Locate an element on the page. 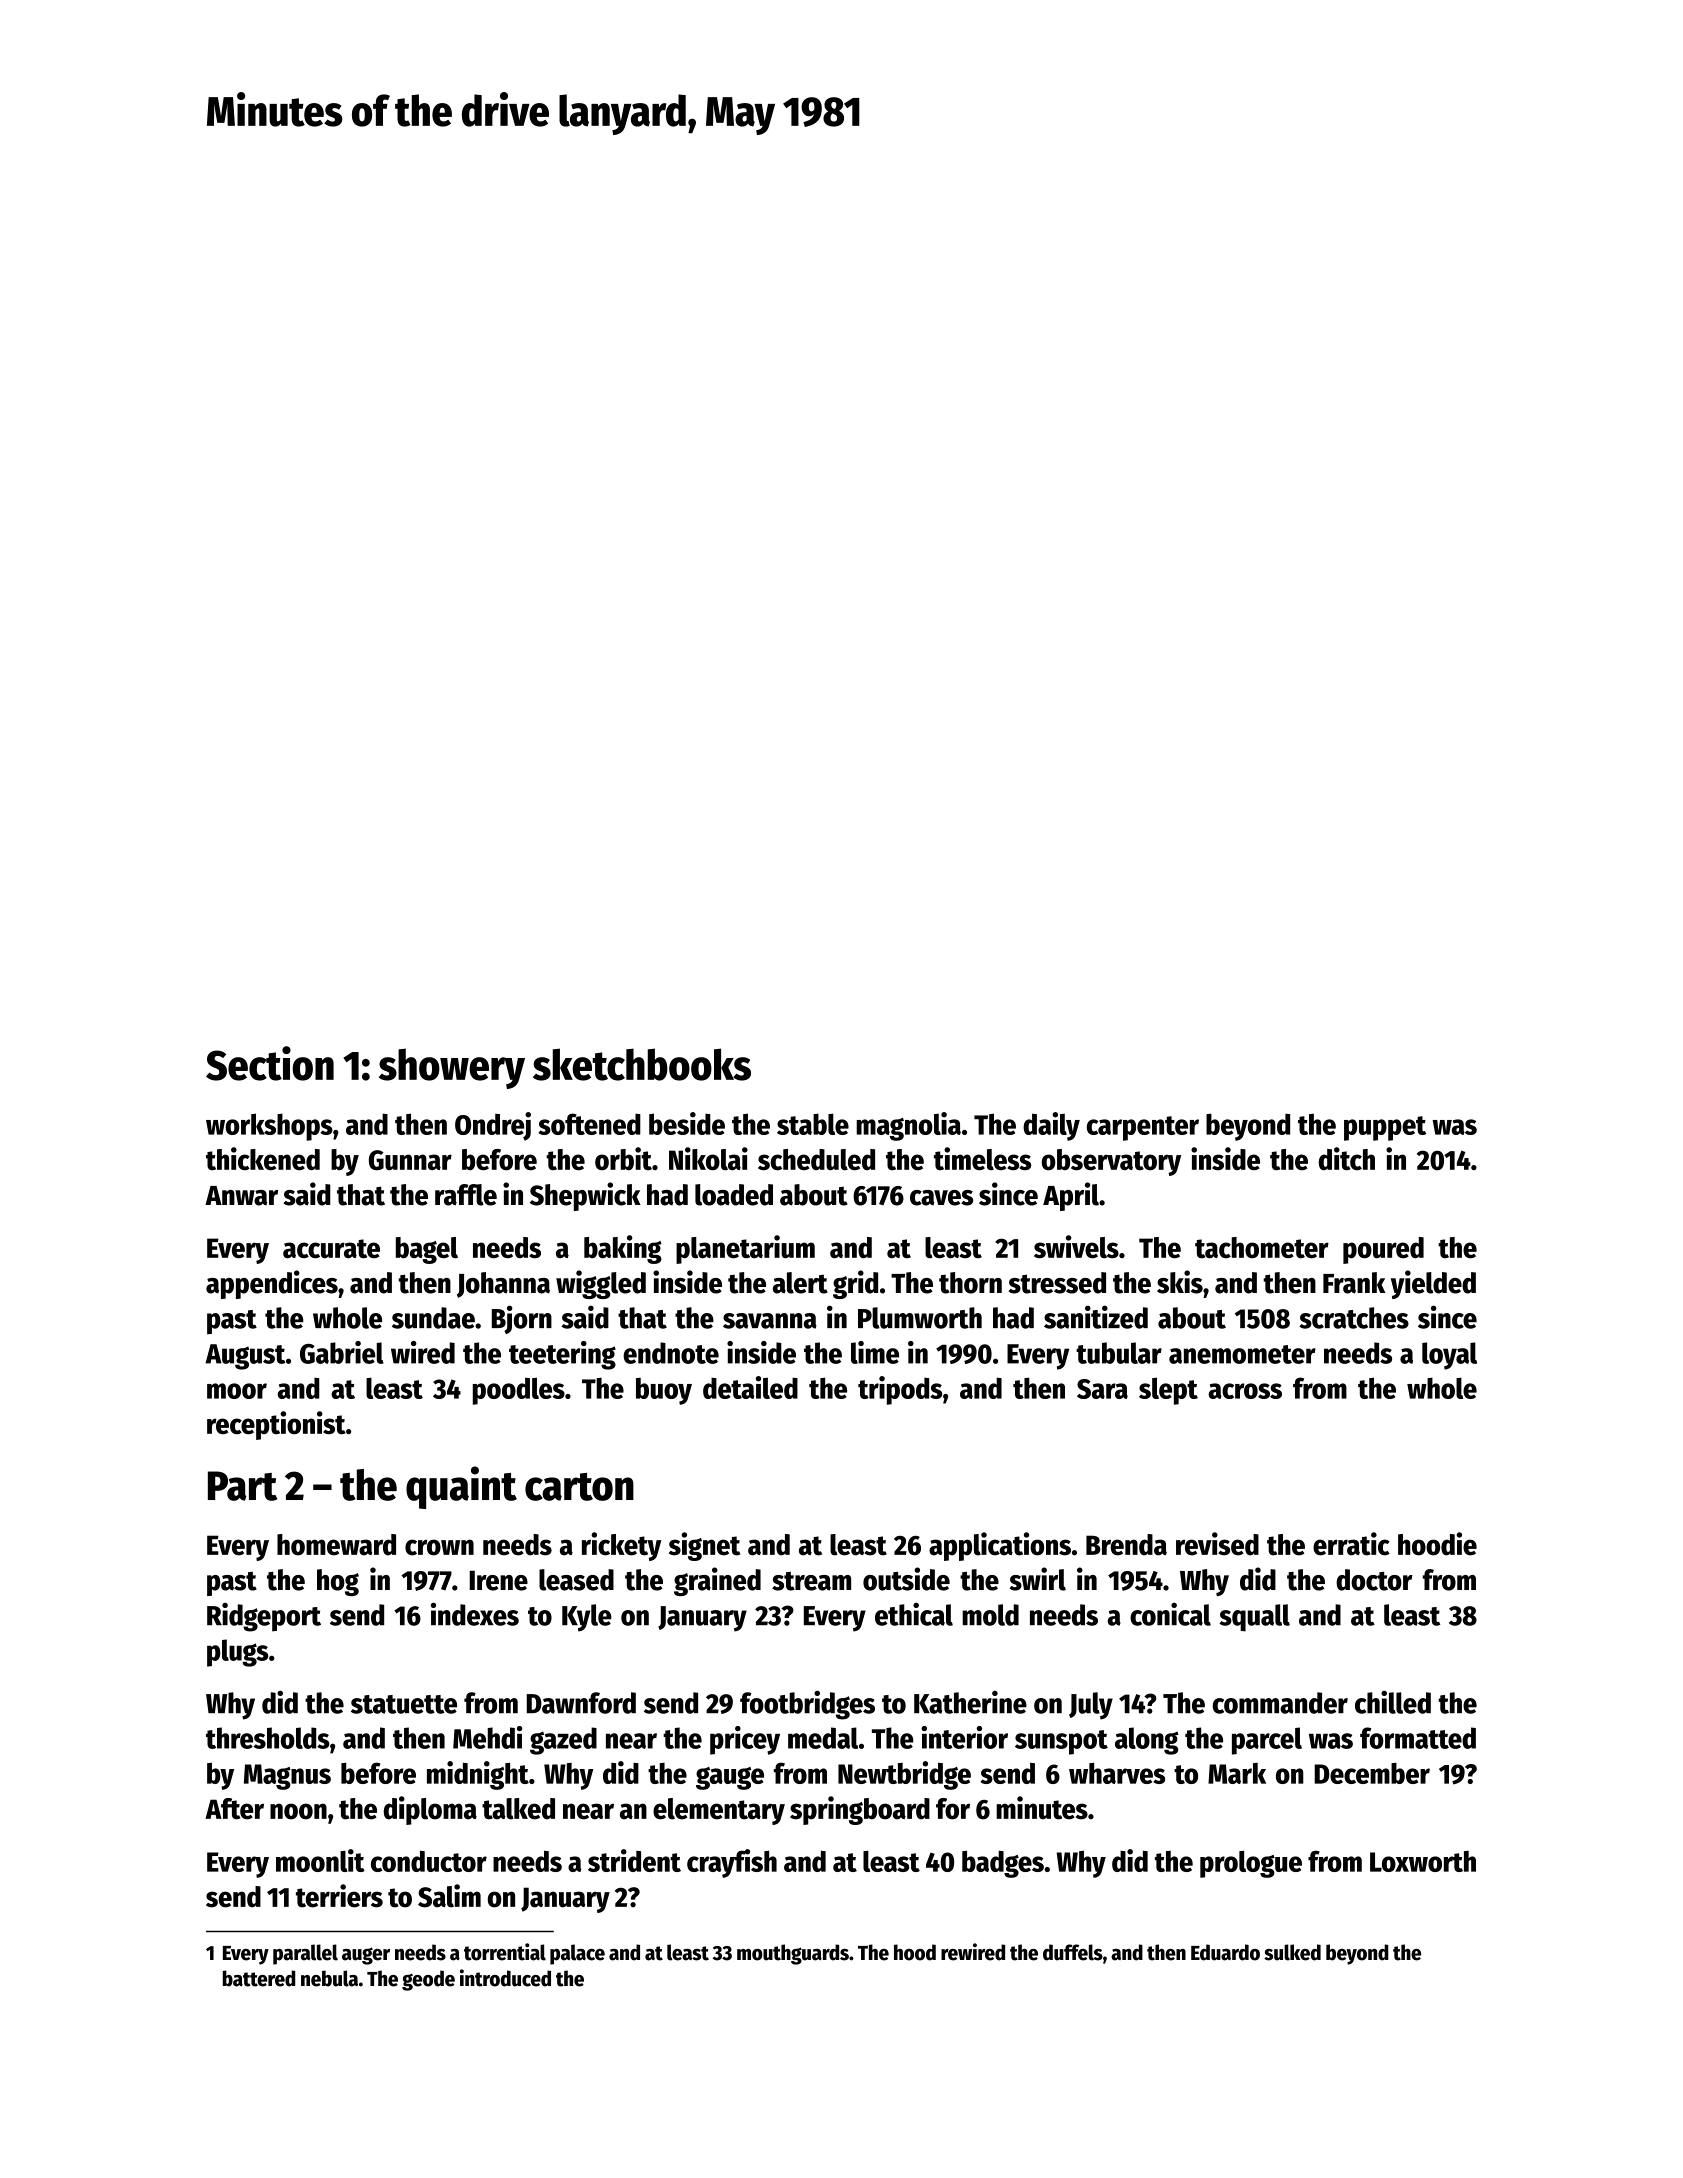 Image resolution: width=1683 pixels, height=2178 pixels. formatted is located at coordinates (1418, 1738).
